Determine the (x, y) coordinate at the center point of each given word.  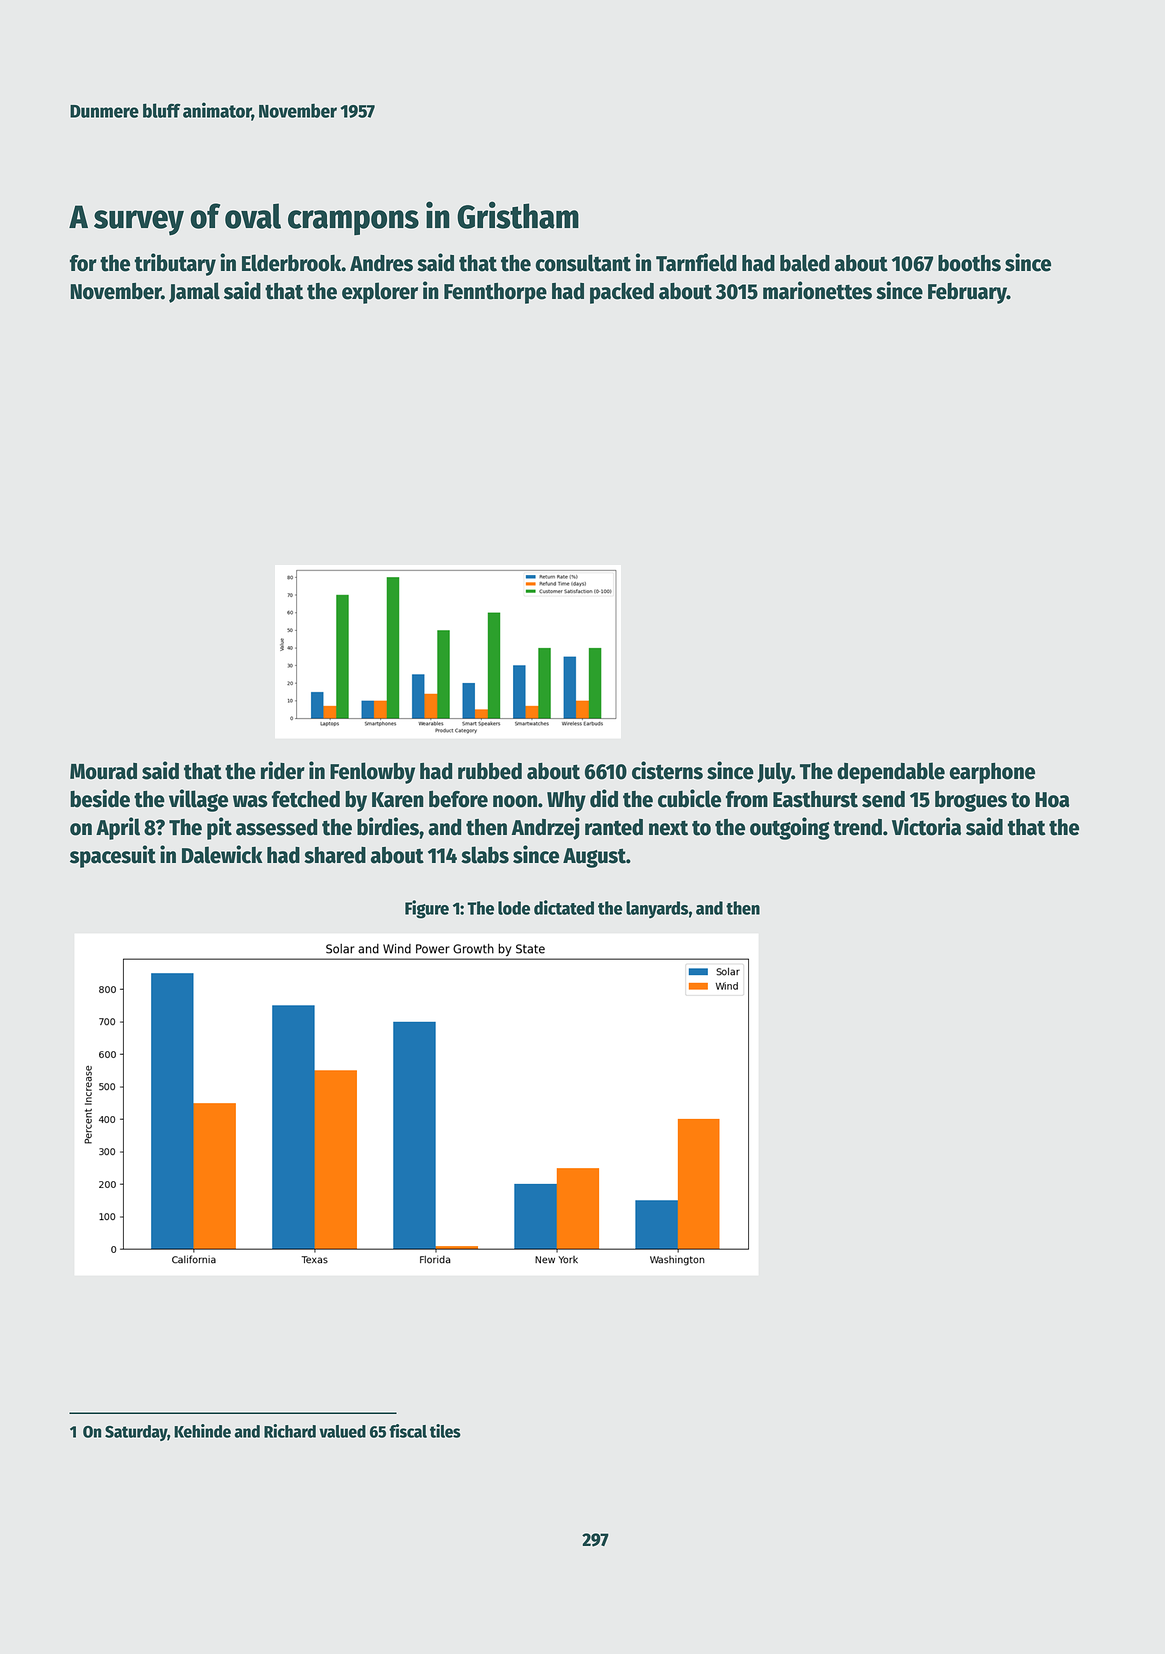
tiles (445, 1431)
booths (969, 263)
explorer (380, 293)
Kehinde (202, 1431)
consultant (583, 263)
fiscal (408, 1431)
